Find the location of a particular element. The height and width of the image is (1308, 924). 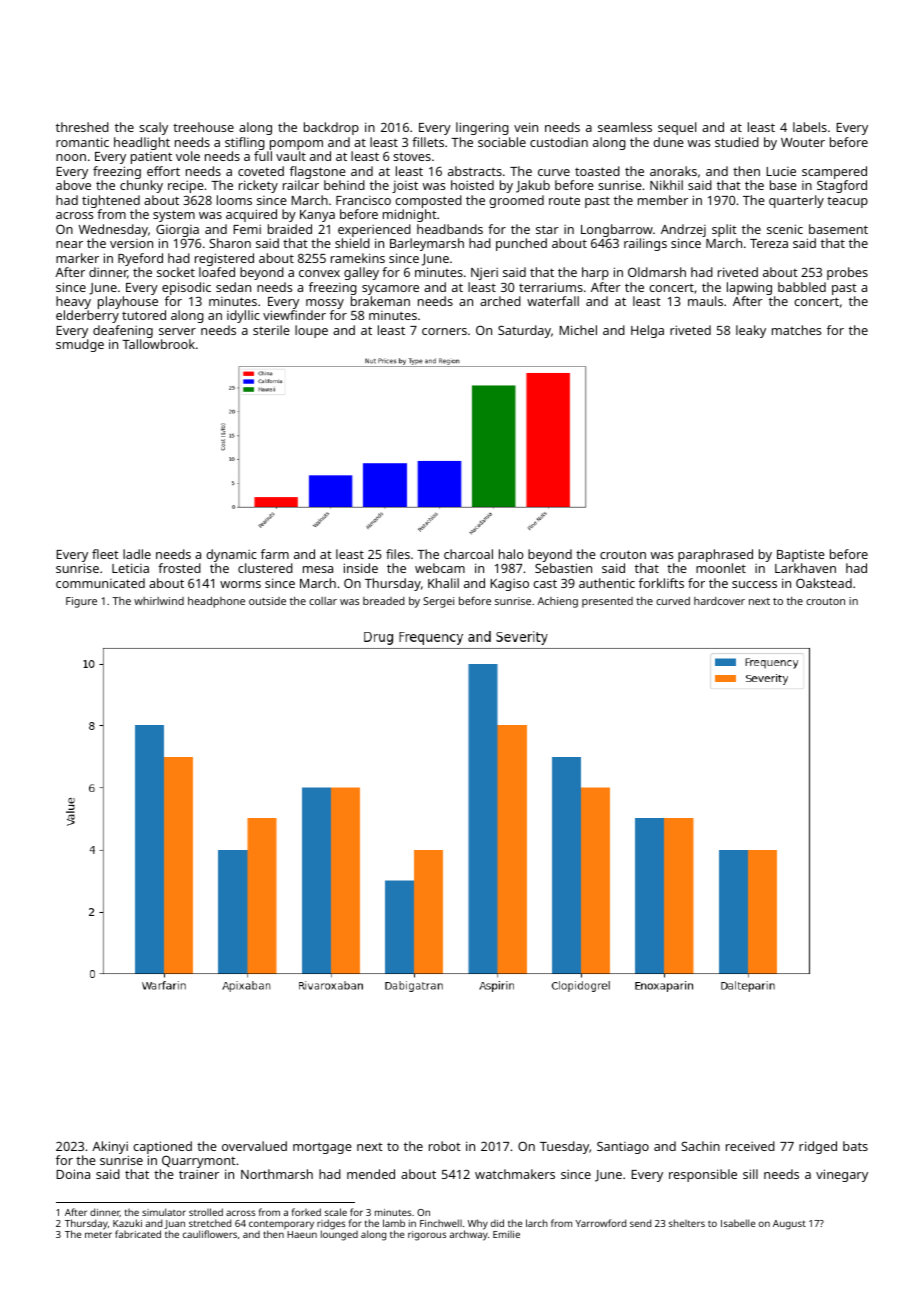

matches is located at coordinates (796, 330).
